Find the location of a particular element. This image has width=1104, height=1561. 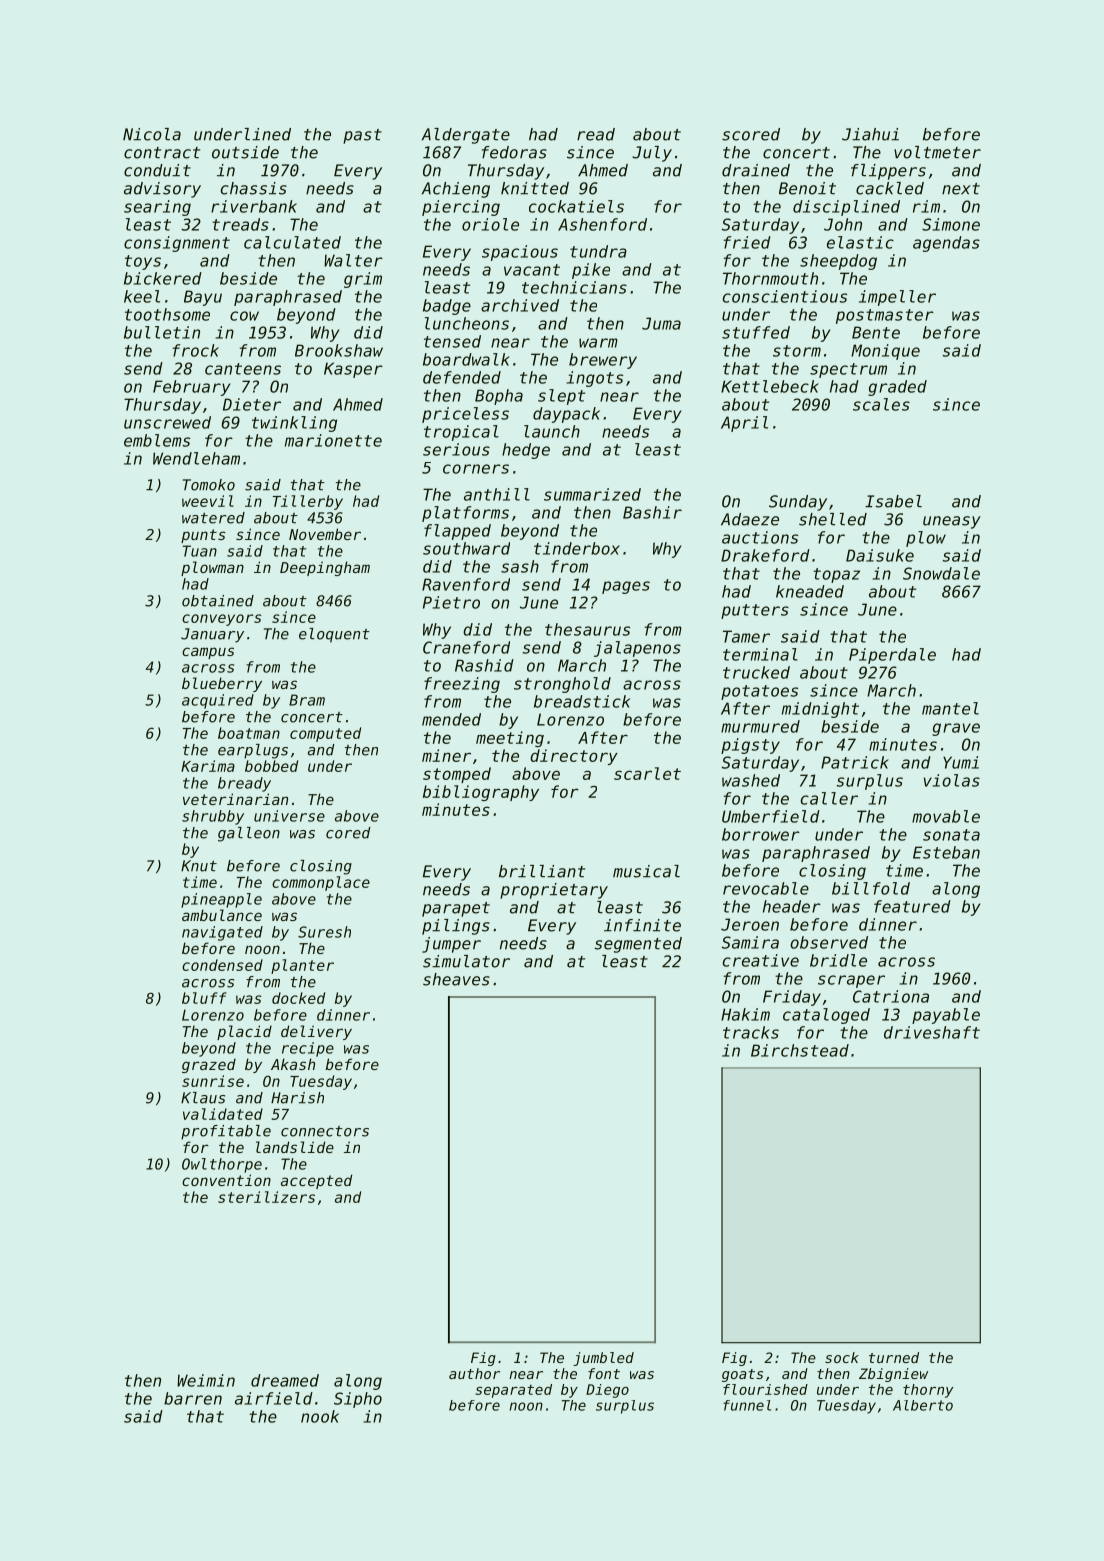

Nicola is located at coordinates (152, 134).
